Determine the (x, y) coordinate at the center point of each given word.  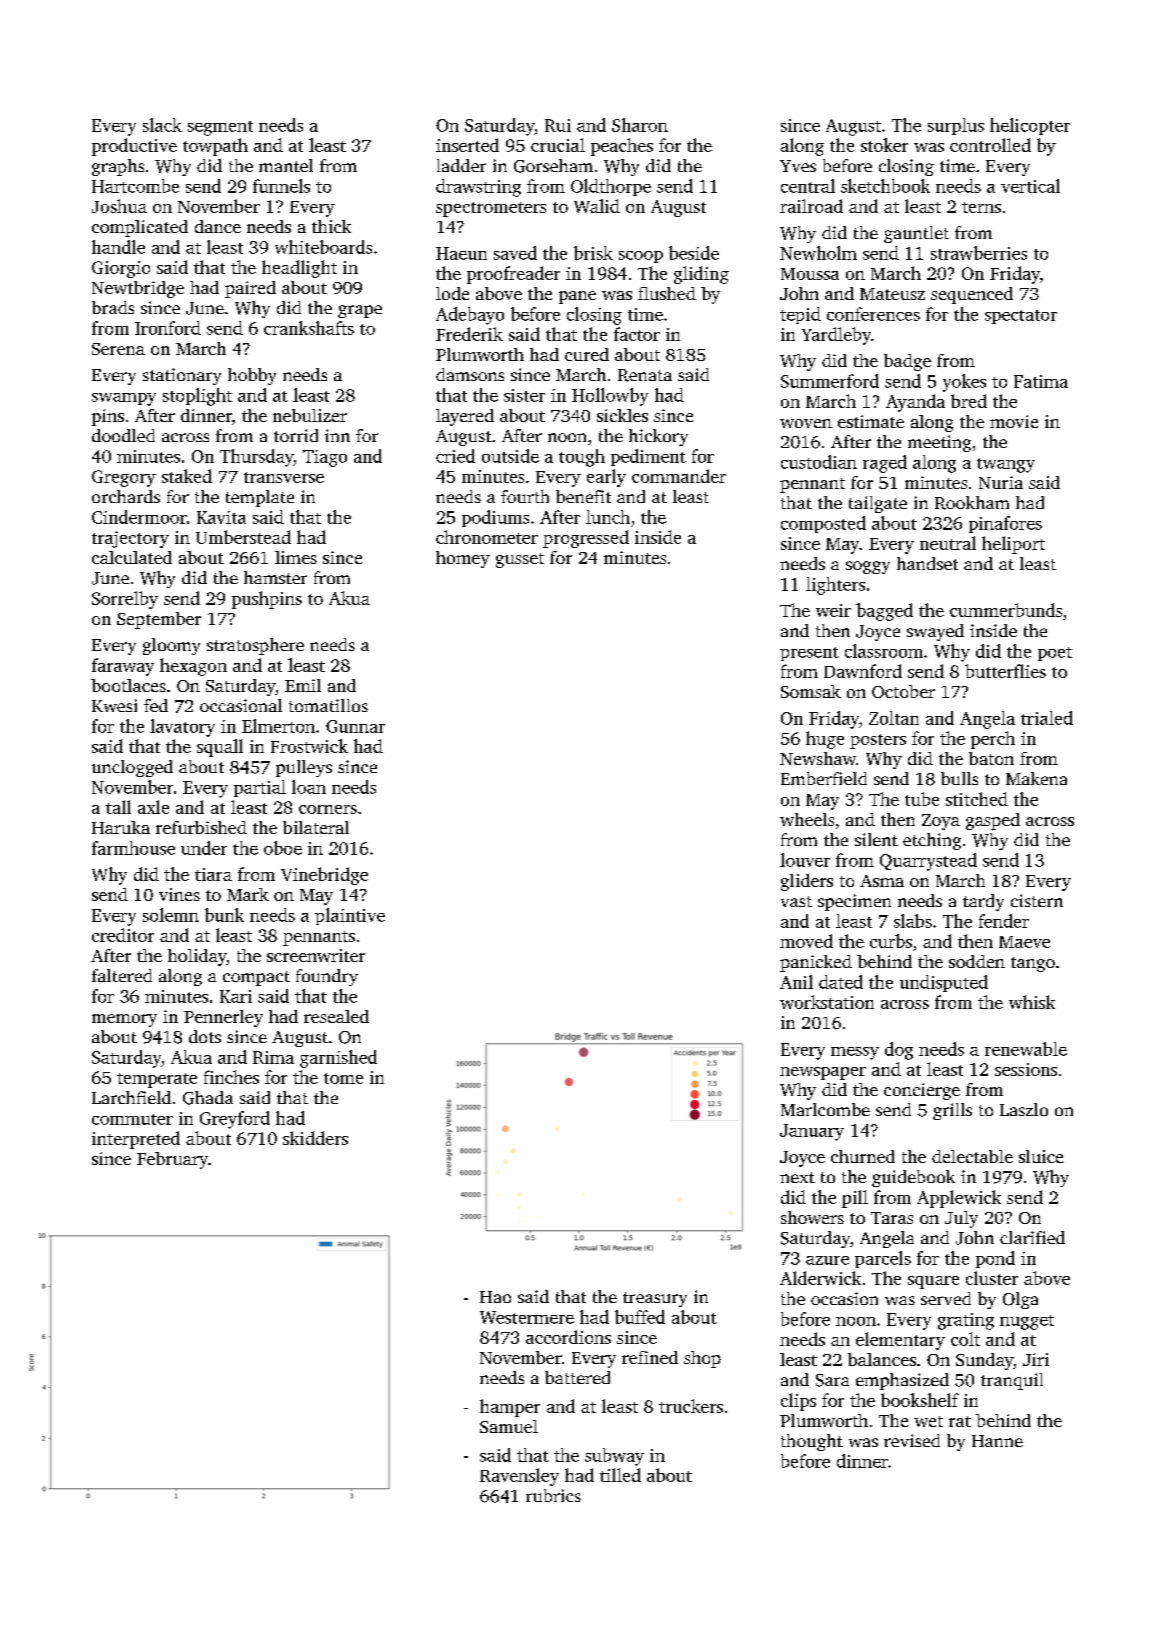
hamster (275, 577)
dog (899, 1051)
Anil (796, 982)
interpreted (136, 1140)
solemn (171, 915)
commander (679, 476)
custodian (819, 462)
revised (912, 1440)
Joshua (119, 206)
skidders (315, 1138)
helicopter (1030, 126)
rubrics (553, 1495)
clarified (1032, 1237)
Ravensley (519, 1477)
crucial (558, 145)
